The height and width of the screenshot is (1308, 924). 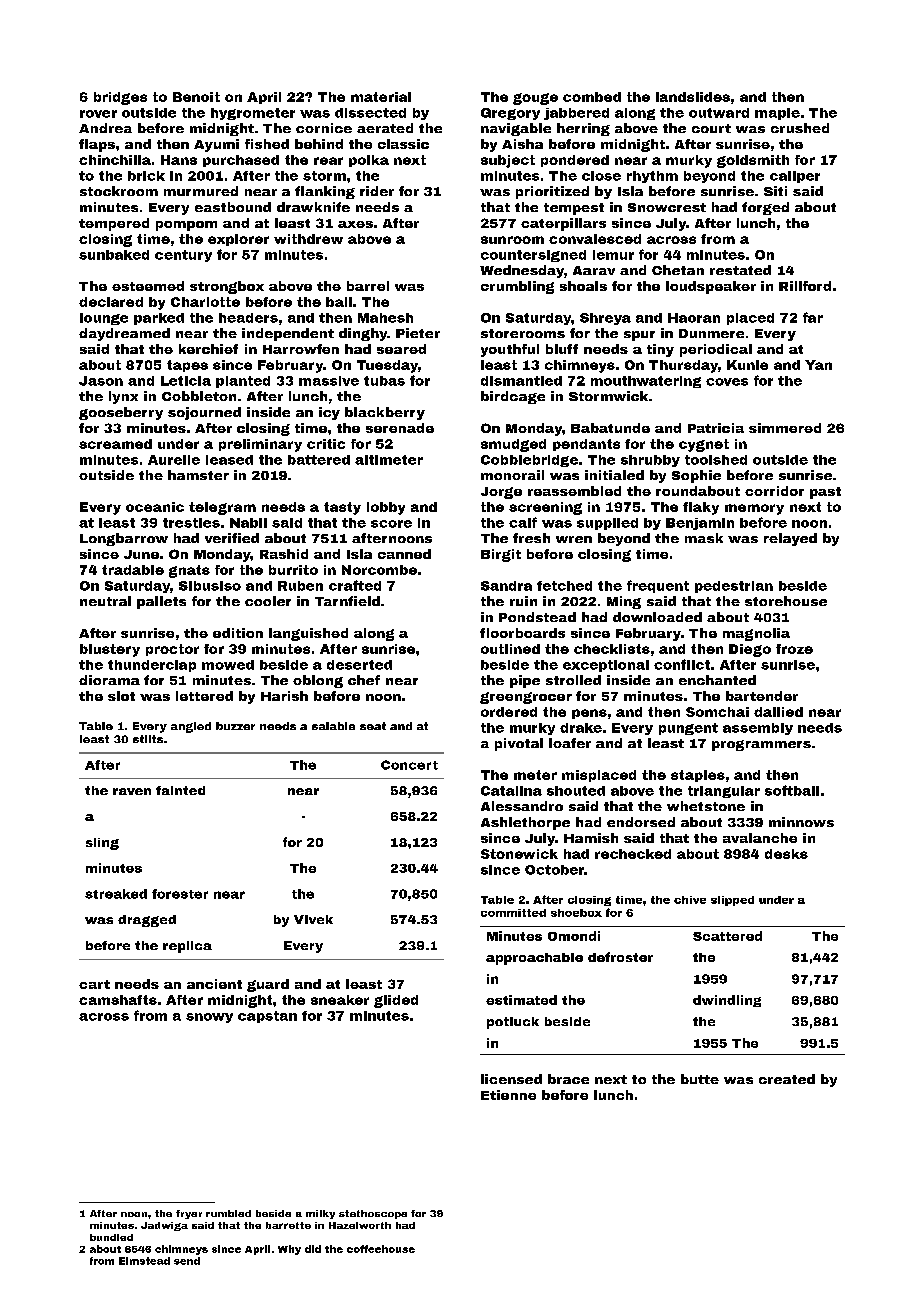 What do you see at coordinates (510, 350) in the screenshot?
I see `youthful` at bounding box center [510, 350].
